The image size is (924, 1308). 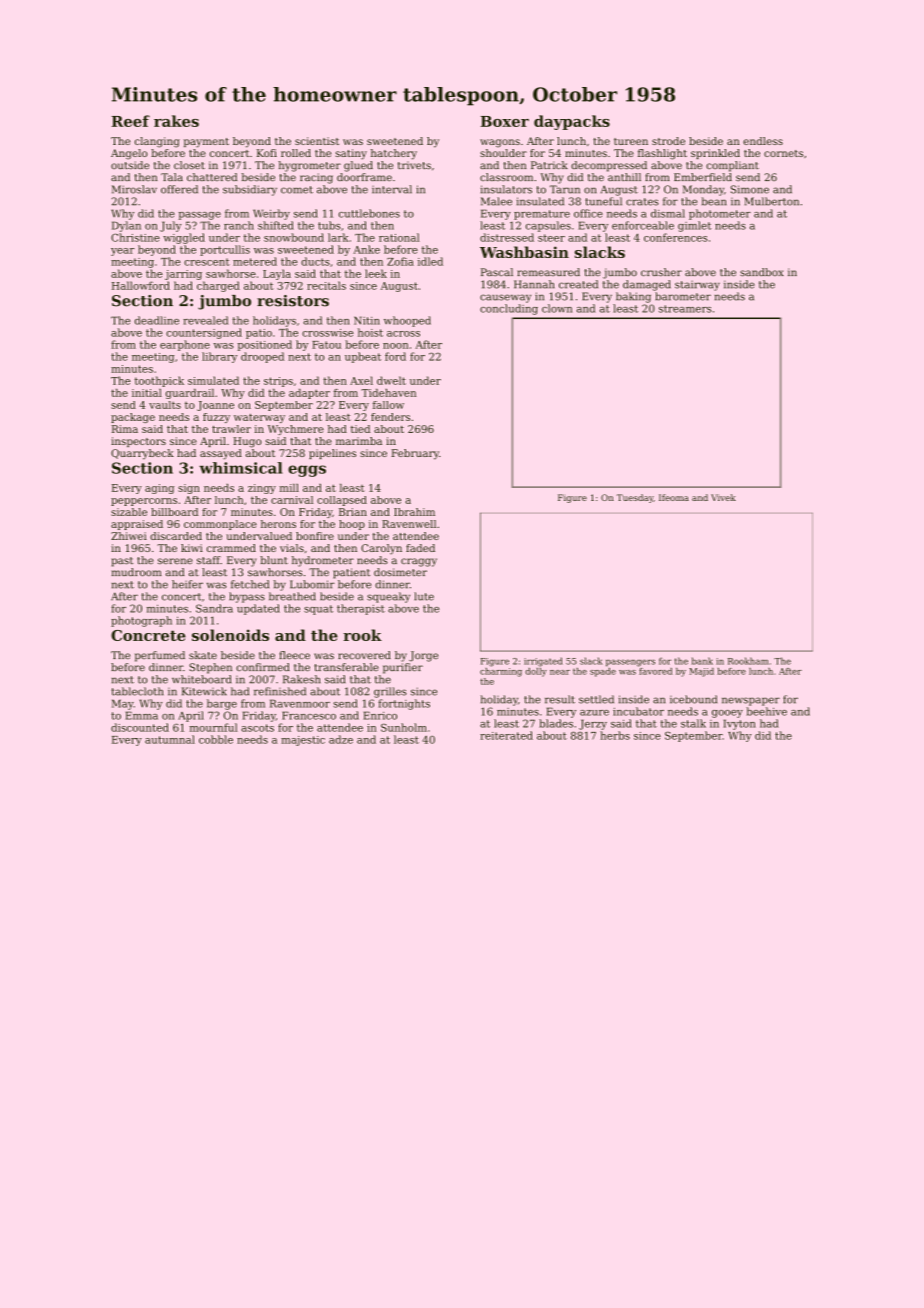 What do you see at coordinates (142, 454) in the image?
I see `Quarrybeck` at bounding box center [142, 454].
